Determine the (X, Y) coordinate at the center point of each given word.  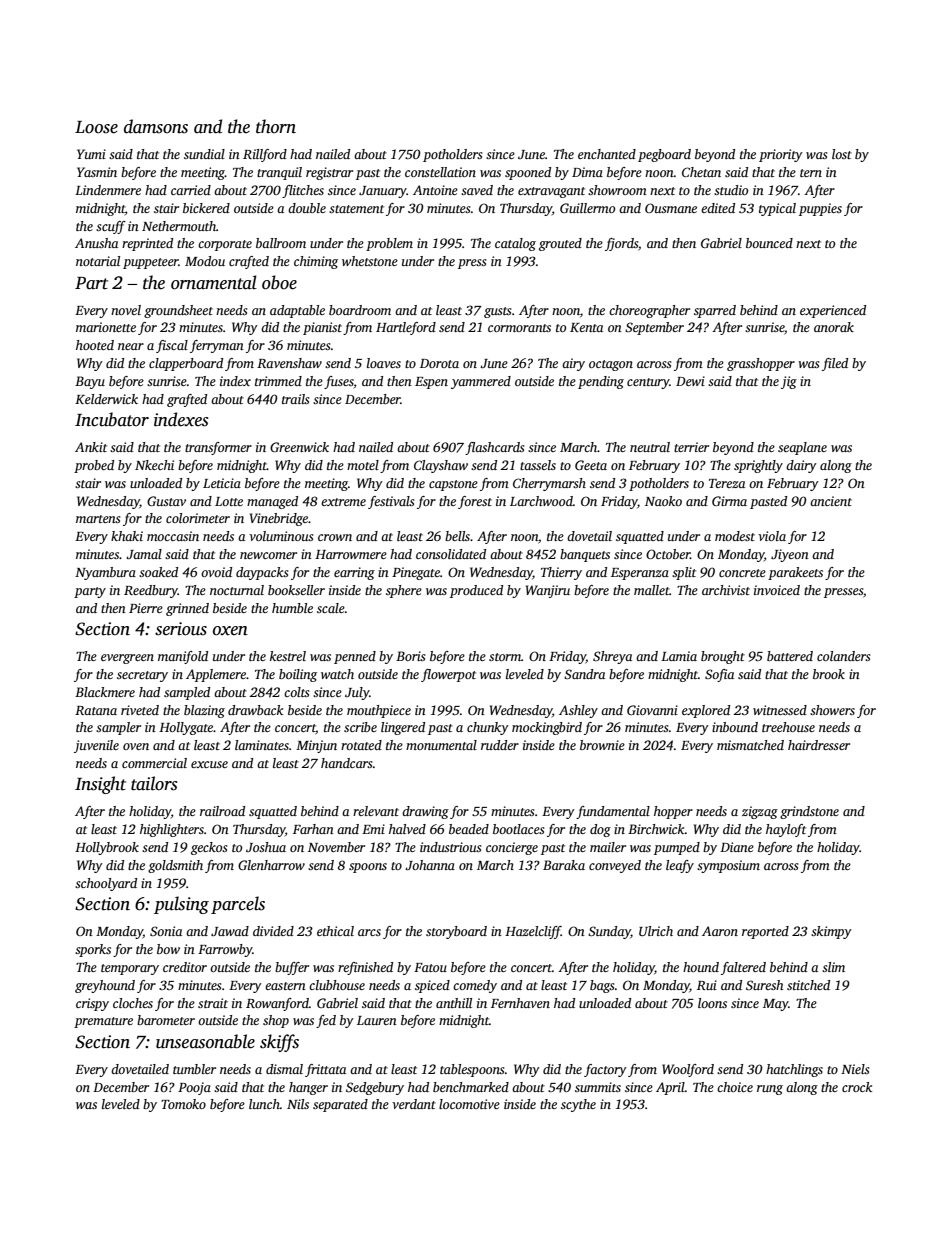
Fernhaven (520, 1003)
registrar (329, 173)
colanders (844, 656)
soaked (158, 572)
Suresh (765, 985)
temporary (130, 969)
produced (476, 591)
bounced (769, 243)
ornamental (214, 282)
